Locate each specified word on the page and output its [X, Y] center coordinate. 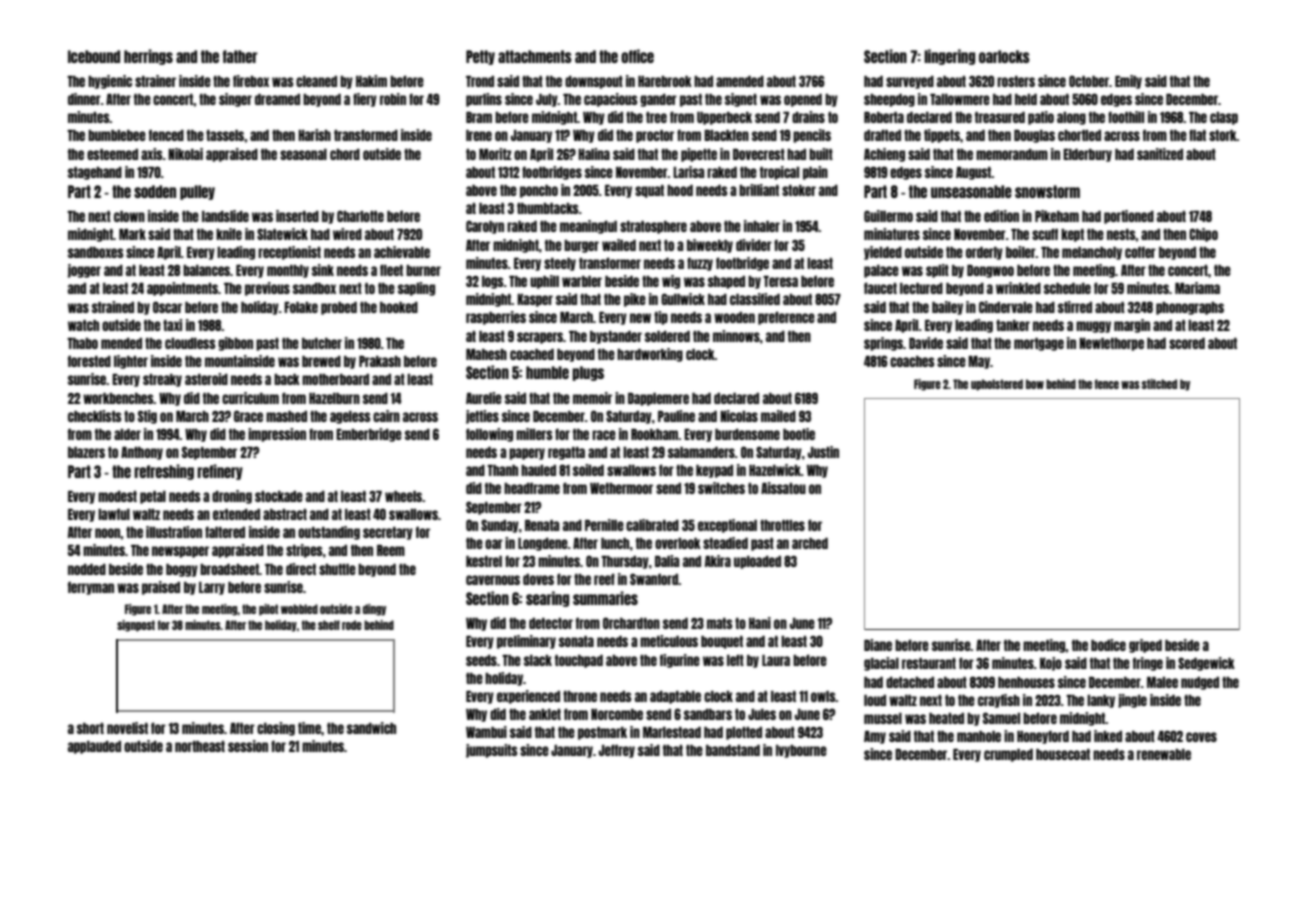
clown [129, 216]
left [735, 660]
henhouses [1026, 682]
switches [721, 488]
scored [1187, 343]
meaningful [588, 227]
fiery [365, 100]
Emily [1128, 82]
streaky [162, 380]
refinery [220, 472]
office [637, 56]
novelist [127, 728]
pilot [268, 610]
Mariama [1197, 288]
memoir [592, 398]
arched [810, 543]
